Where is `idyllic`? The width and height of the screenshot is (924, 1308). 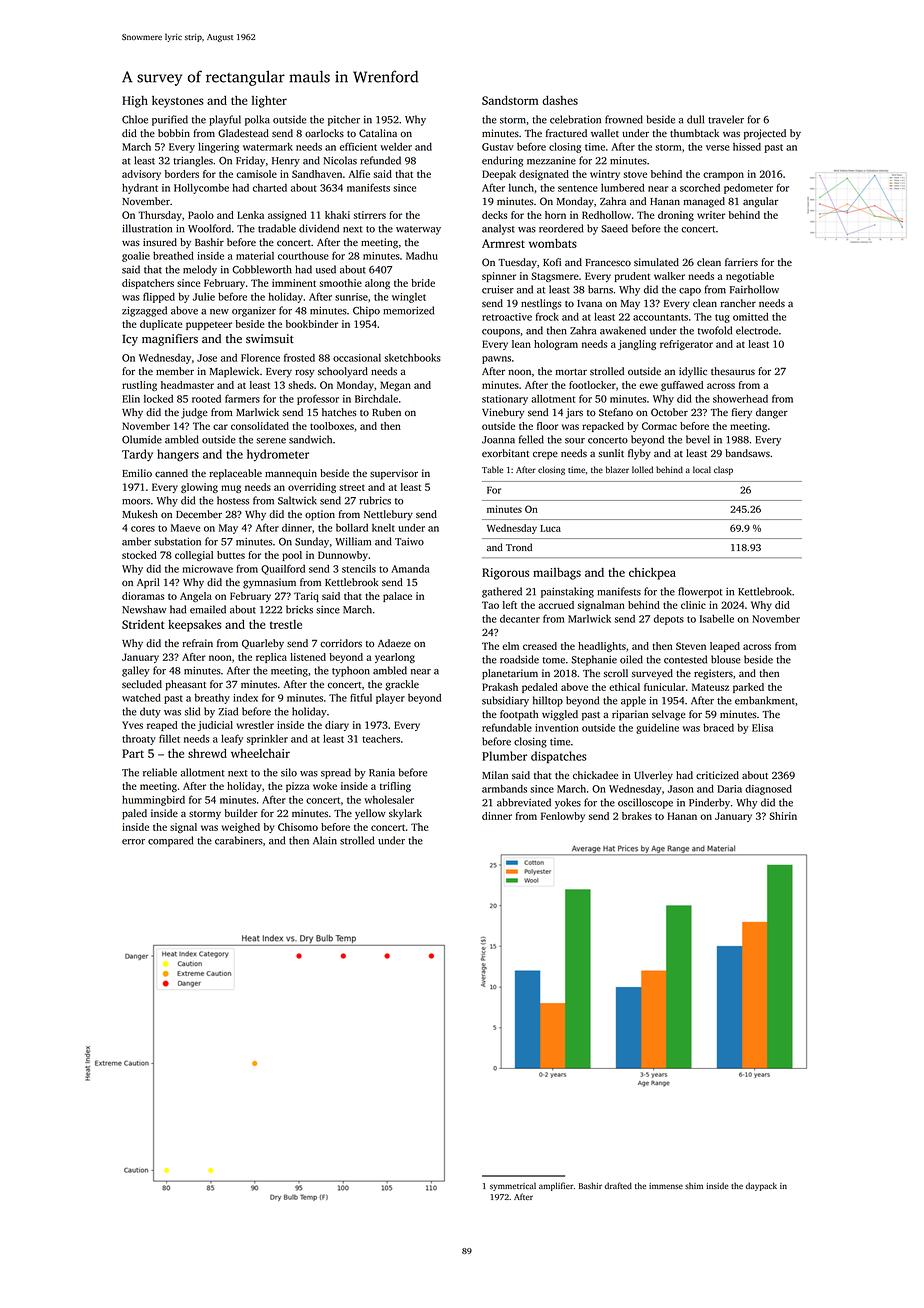
idyllic is located at coordinates (693, 372).
